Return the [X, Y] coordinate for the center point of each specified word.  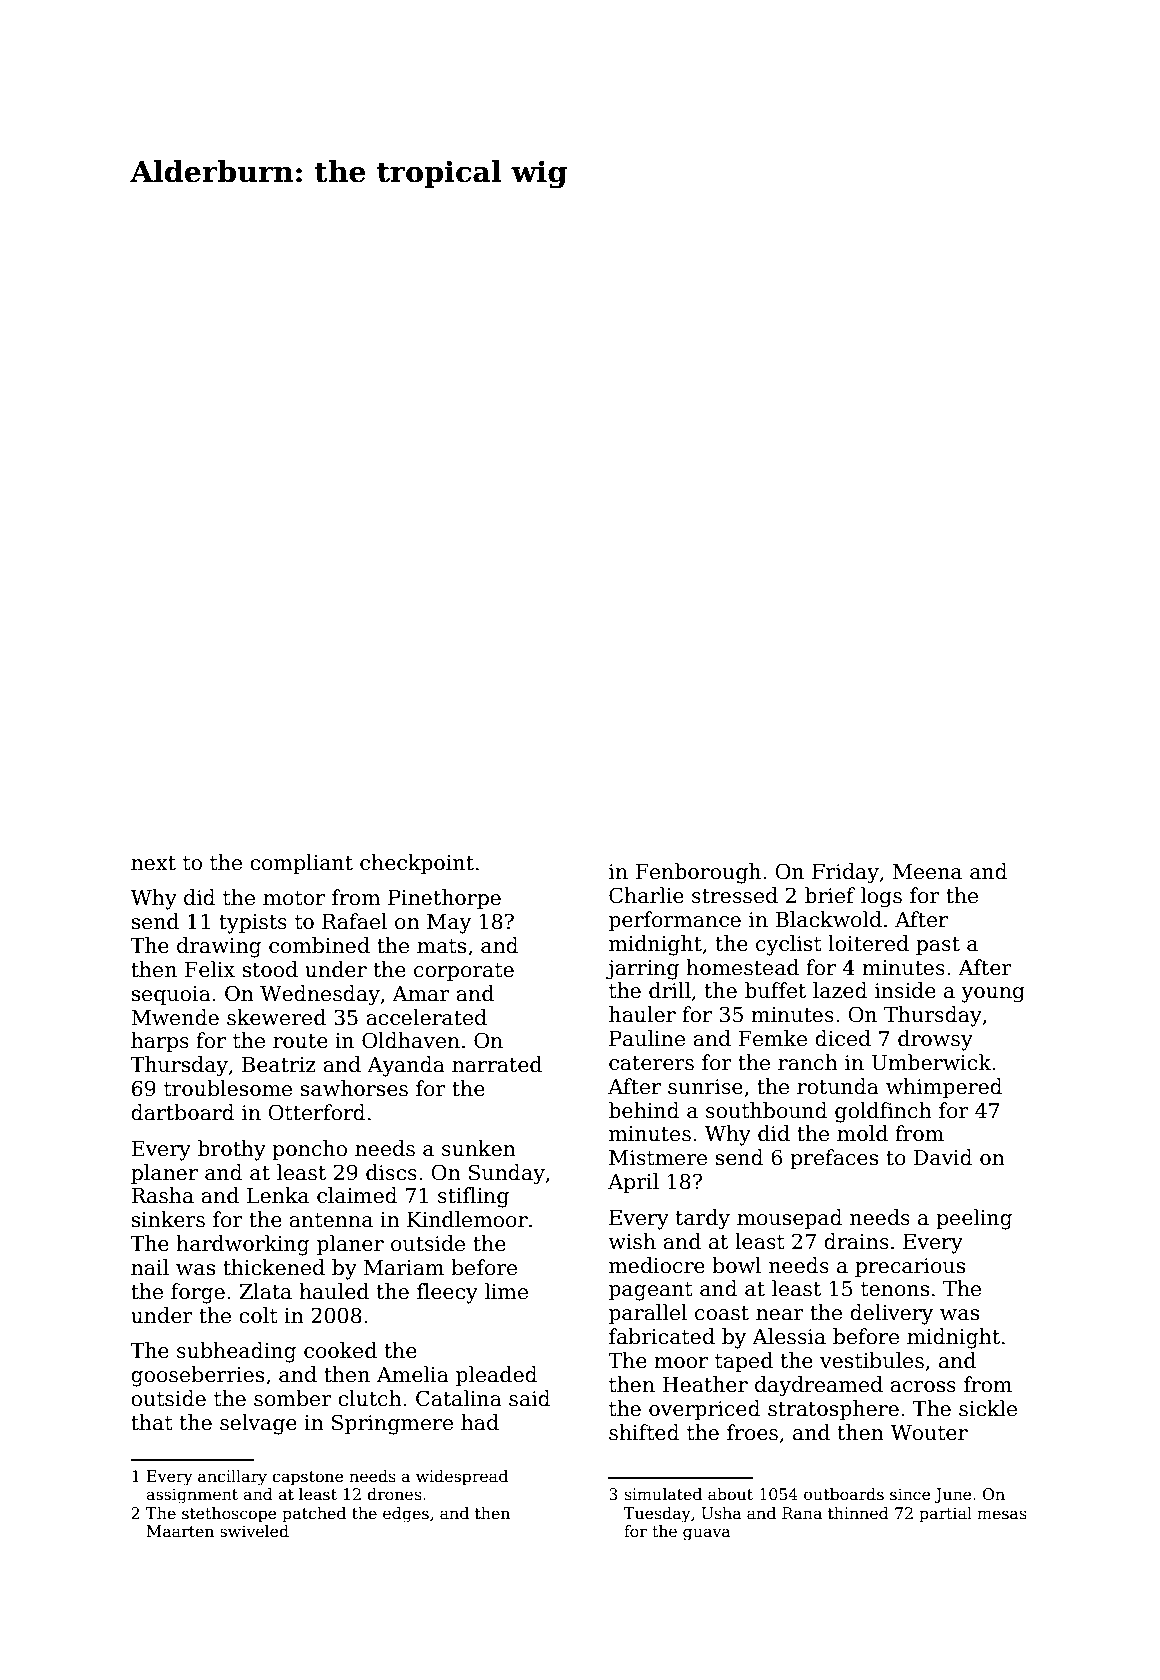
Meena [927, 872]
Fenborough [698, 873]
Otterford [317, 1112]
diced [843, 1038]
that [152, 1422]
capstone [308, 1478]
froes [752, 1432]
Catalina [459, 1398]
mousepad [790, 1219]
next [153, 863]
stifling [473, 1197]
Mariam [404, 1268]
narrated [497, 1064]
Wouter [929, 1433]
